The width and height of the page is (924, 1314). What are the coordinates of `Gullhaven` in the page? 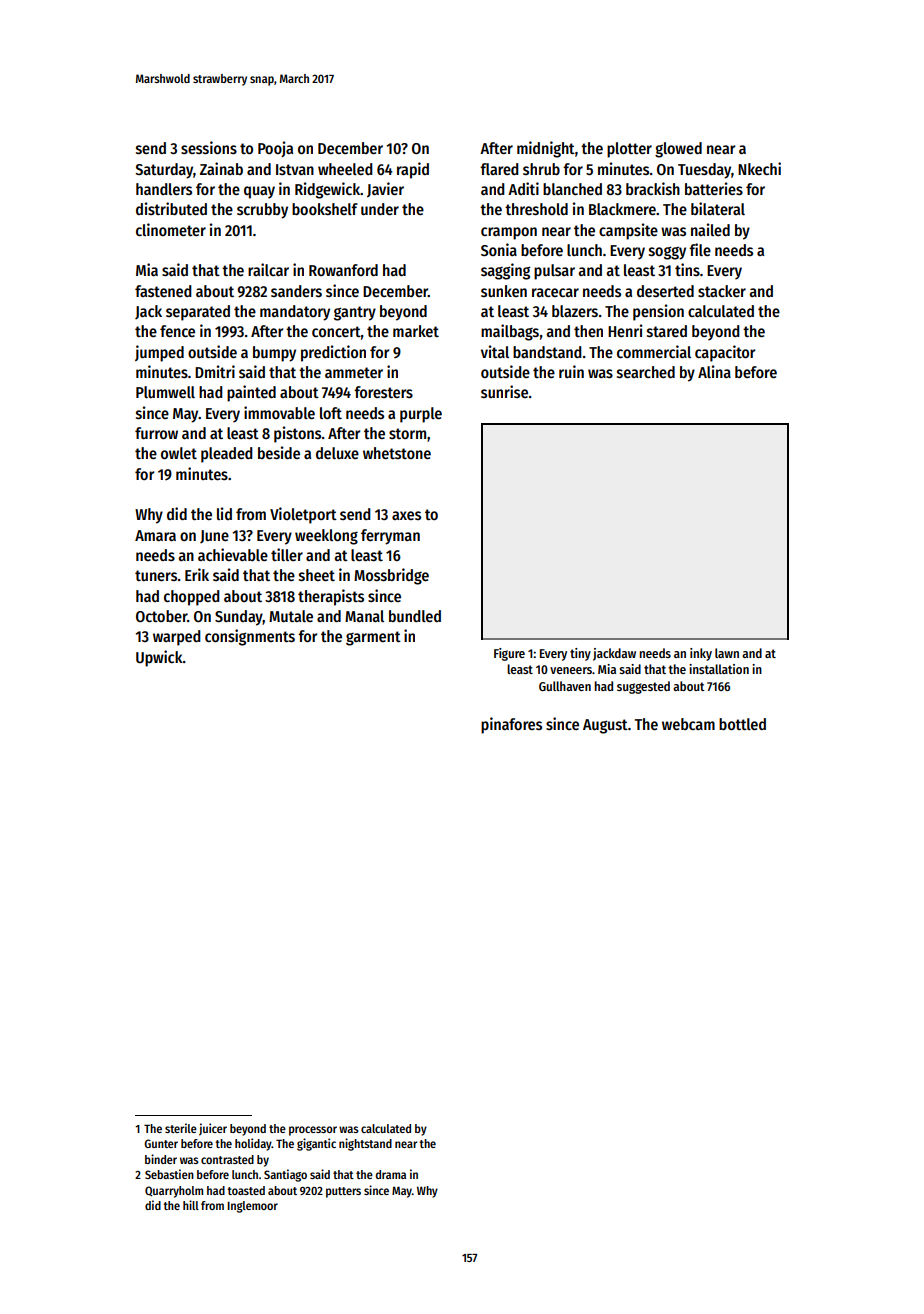 It's located at (565, 686).
